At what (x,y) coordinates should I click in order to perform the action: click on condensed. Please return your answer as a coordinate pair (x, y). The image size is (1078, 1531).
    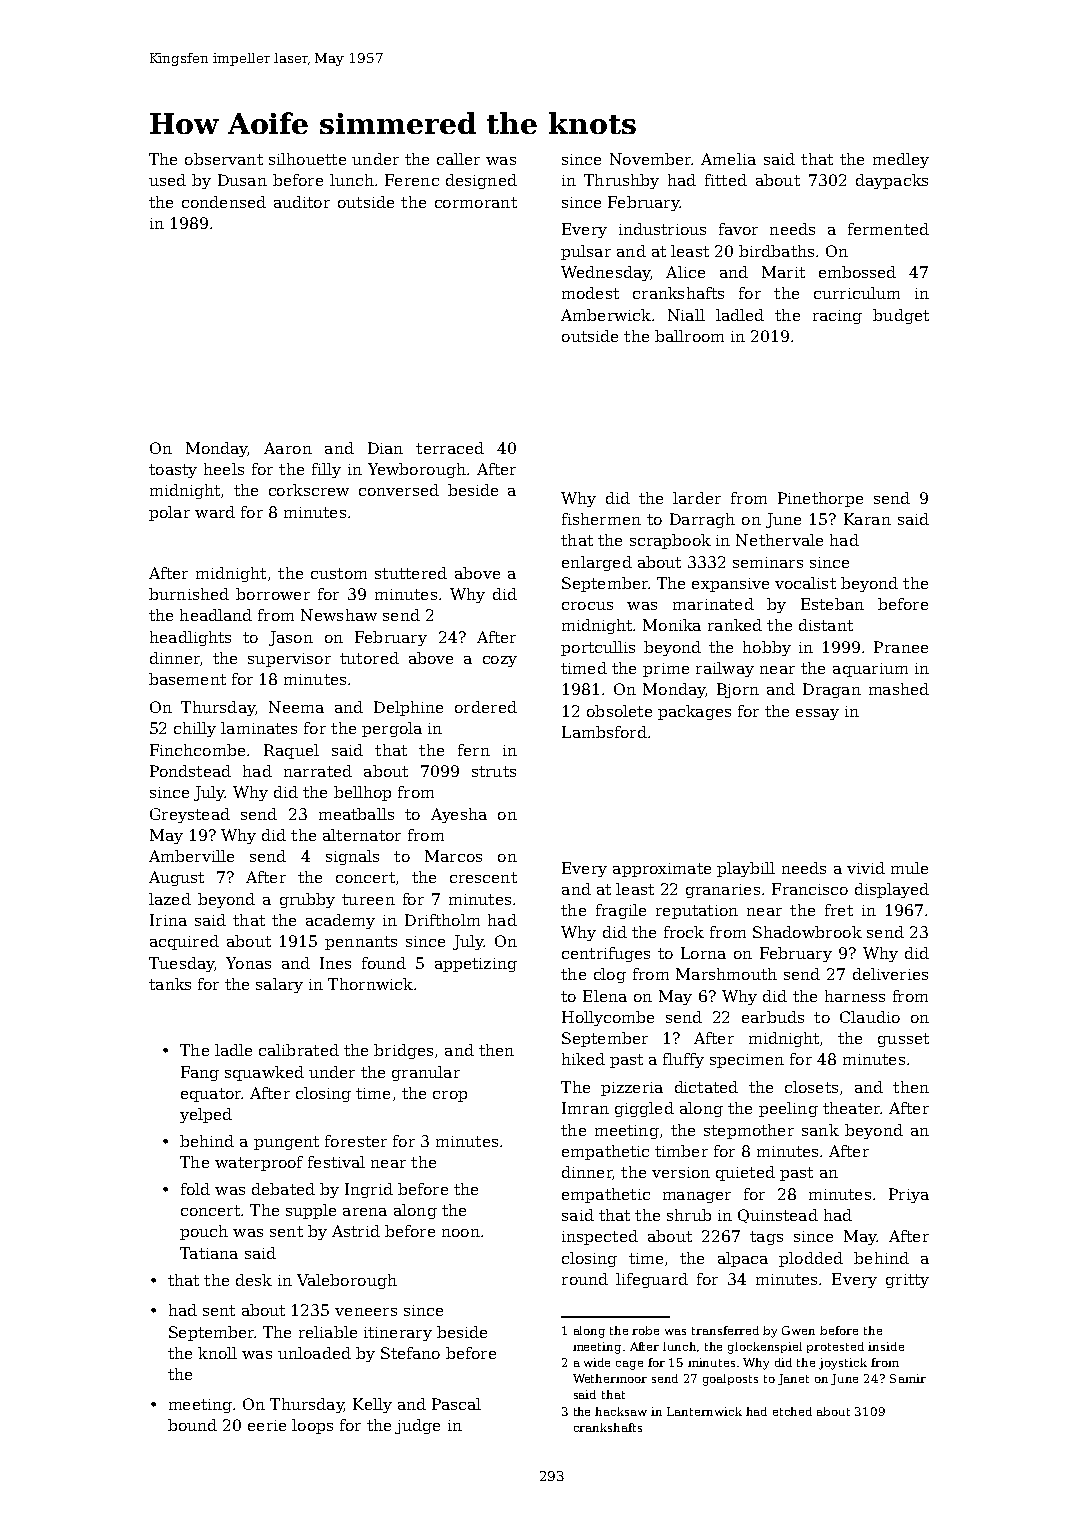
    Looking at the image, I should click on (224, 202).
